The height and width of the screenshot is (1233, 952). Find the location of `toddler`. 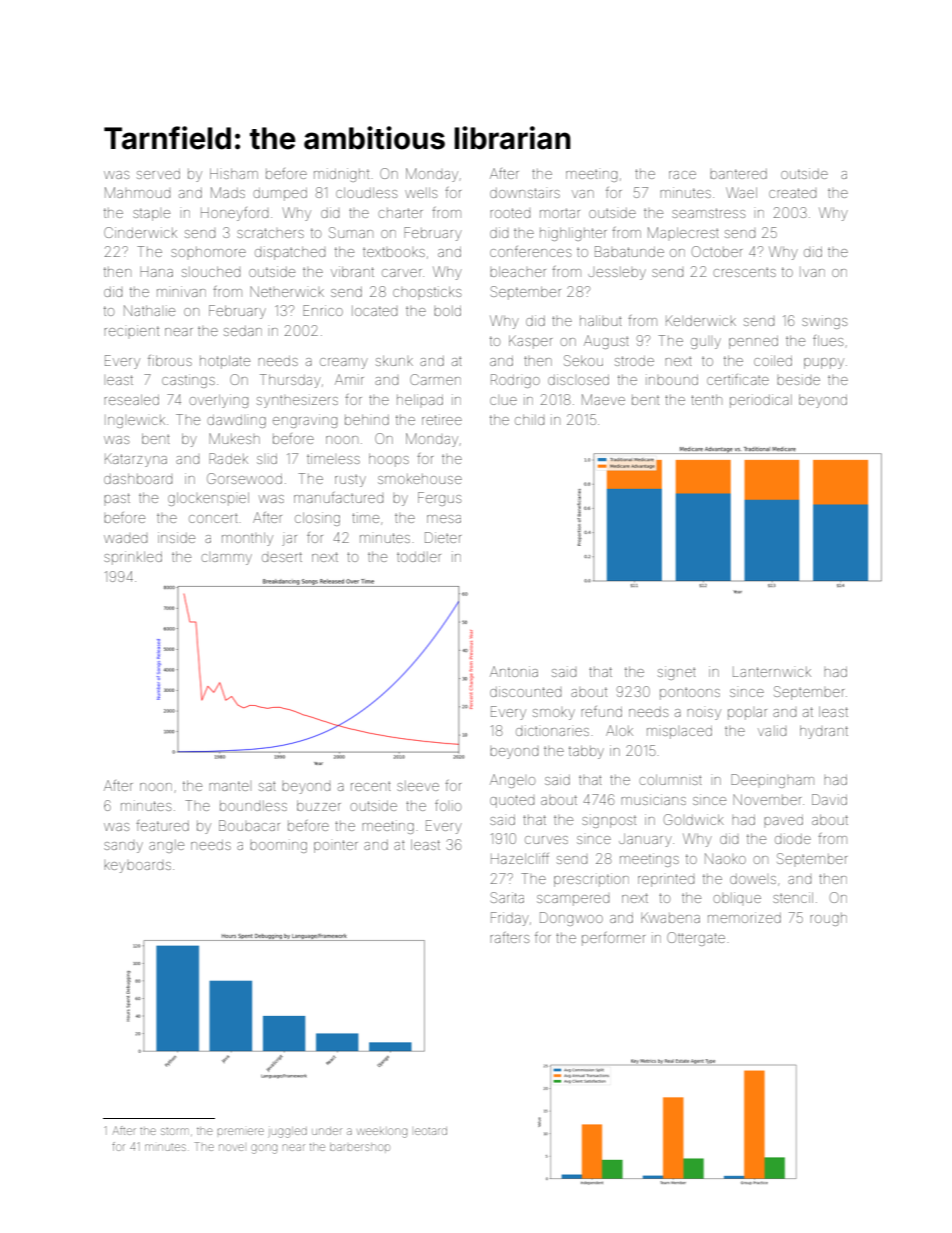

toddler is located at coordinates (419, 557).
